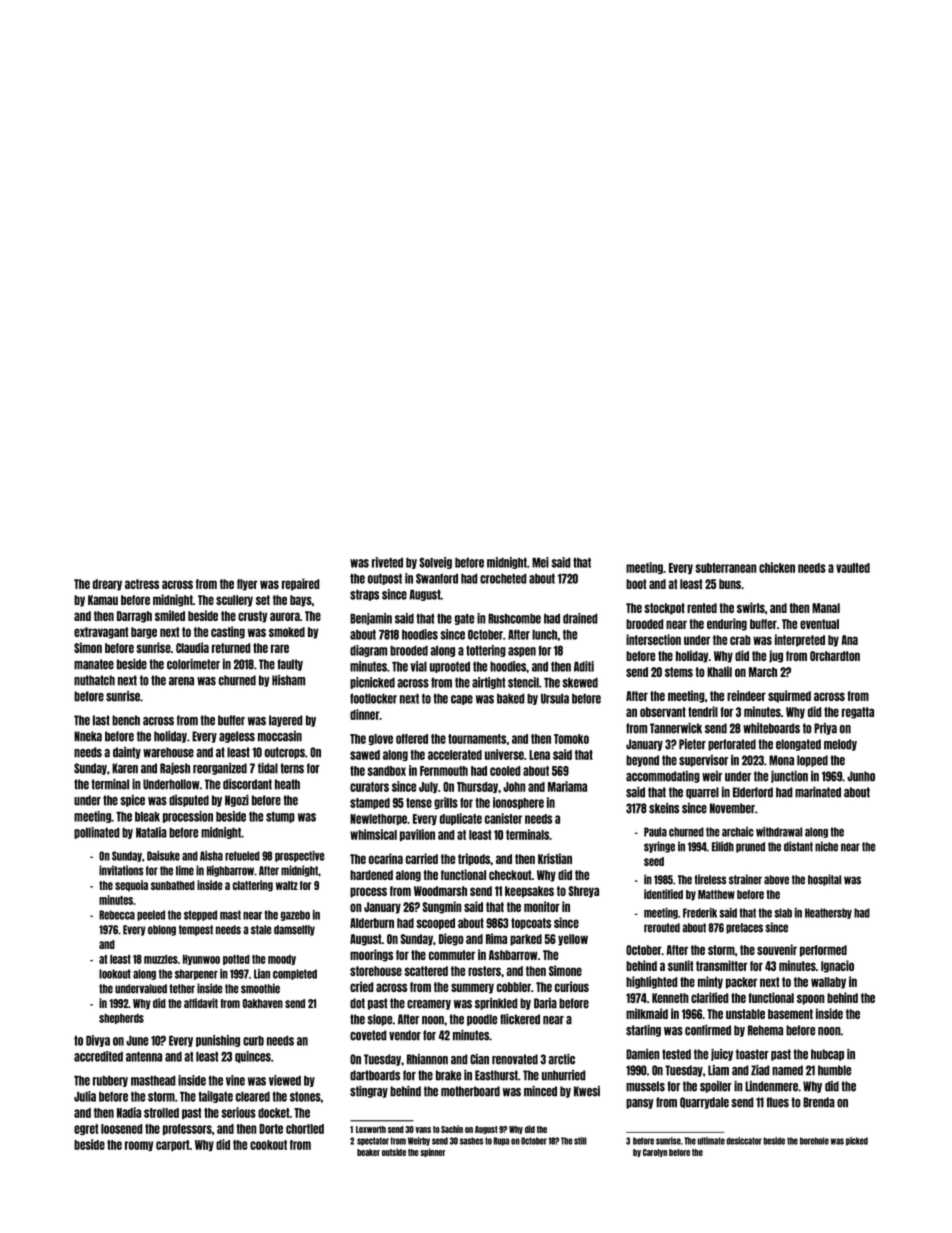  Describe the element at coordinates (642, 761) in the page. I see `beyond` at that location.
